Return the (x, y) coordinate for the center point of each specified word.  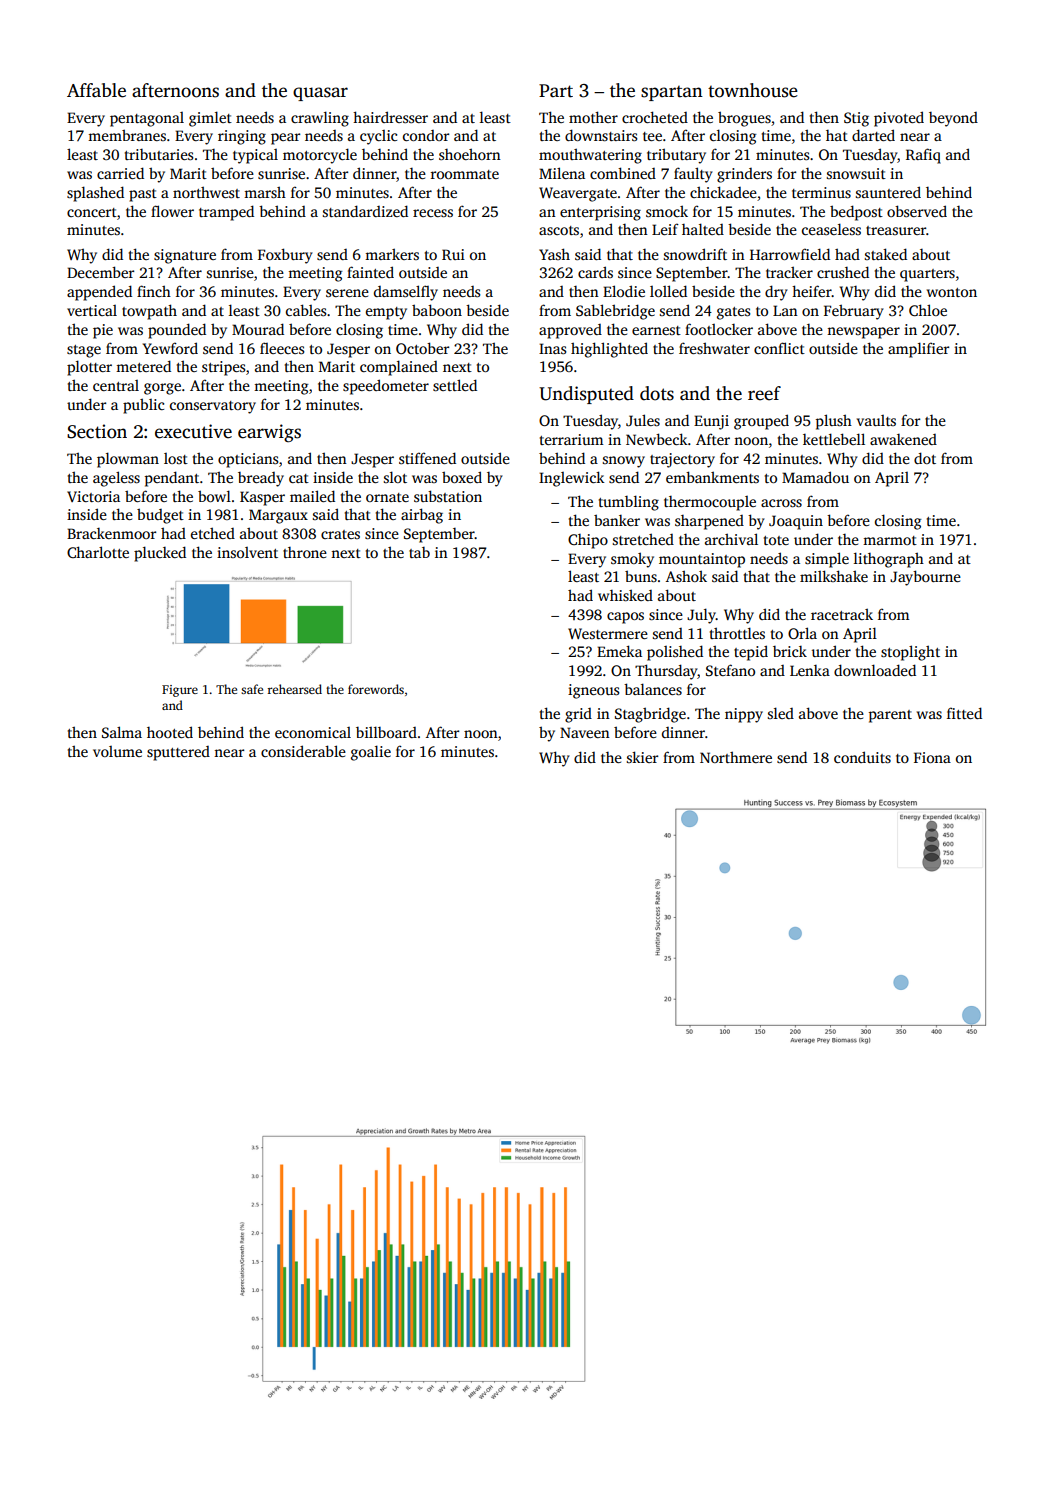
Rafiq (923, 156)
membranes (127, 135)
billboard (386, 732)
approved (570, 331)
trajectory (682, 460)
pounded (177, 331)
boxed (462, 477)
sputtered (178, 753)
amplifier (918, 350)
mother (593, 117)
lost (176, 458)
